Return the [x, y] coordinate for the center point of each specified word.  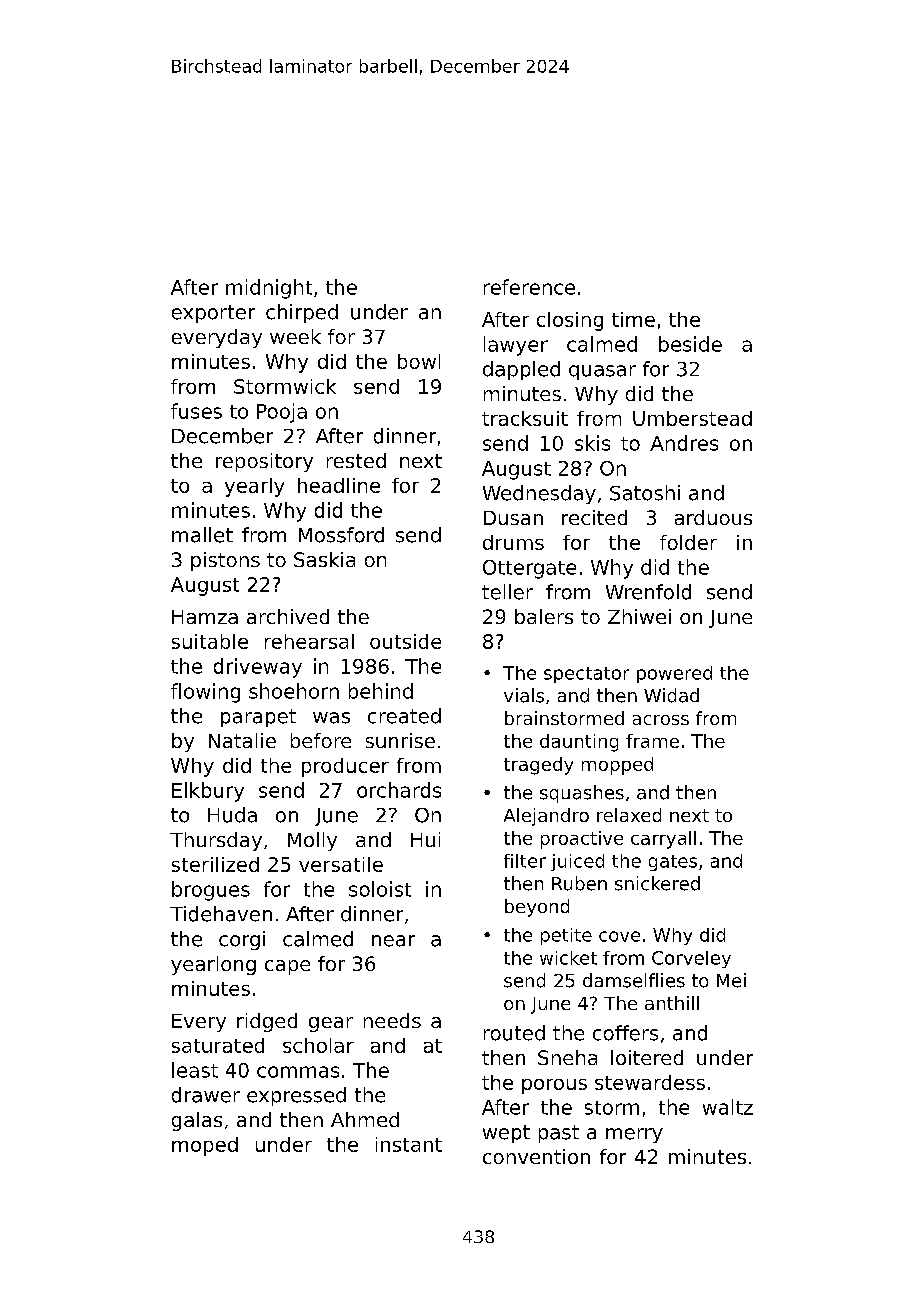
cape [287, 967]
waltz [728, 1107]
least [195, 1070]
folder [688, 542]
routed [514, 1033]
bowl [419, 361]
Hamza [205, 617]
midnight [269, 289]
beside [690, 344]
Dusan [513, 518]
